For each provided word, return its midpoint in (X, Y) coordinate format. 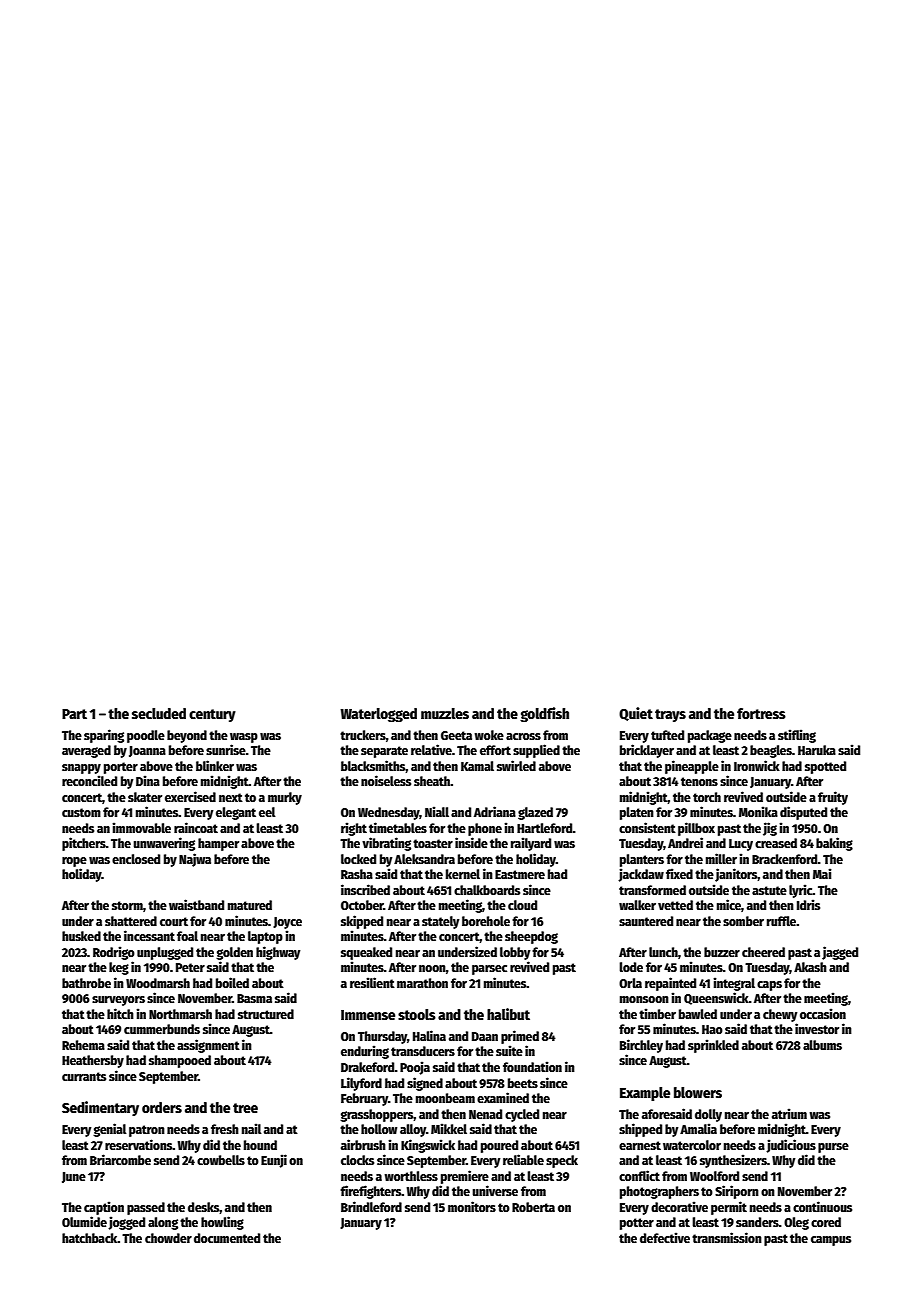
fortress (761, 713)
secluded (159, 713)
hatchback (90, 1238)
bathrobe (86, 983)
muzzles (445, 713)
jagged (840, 953)
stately (440, 922)
